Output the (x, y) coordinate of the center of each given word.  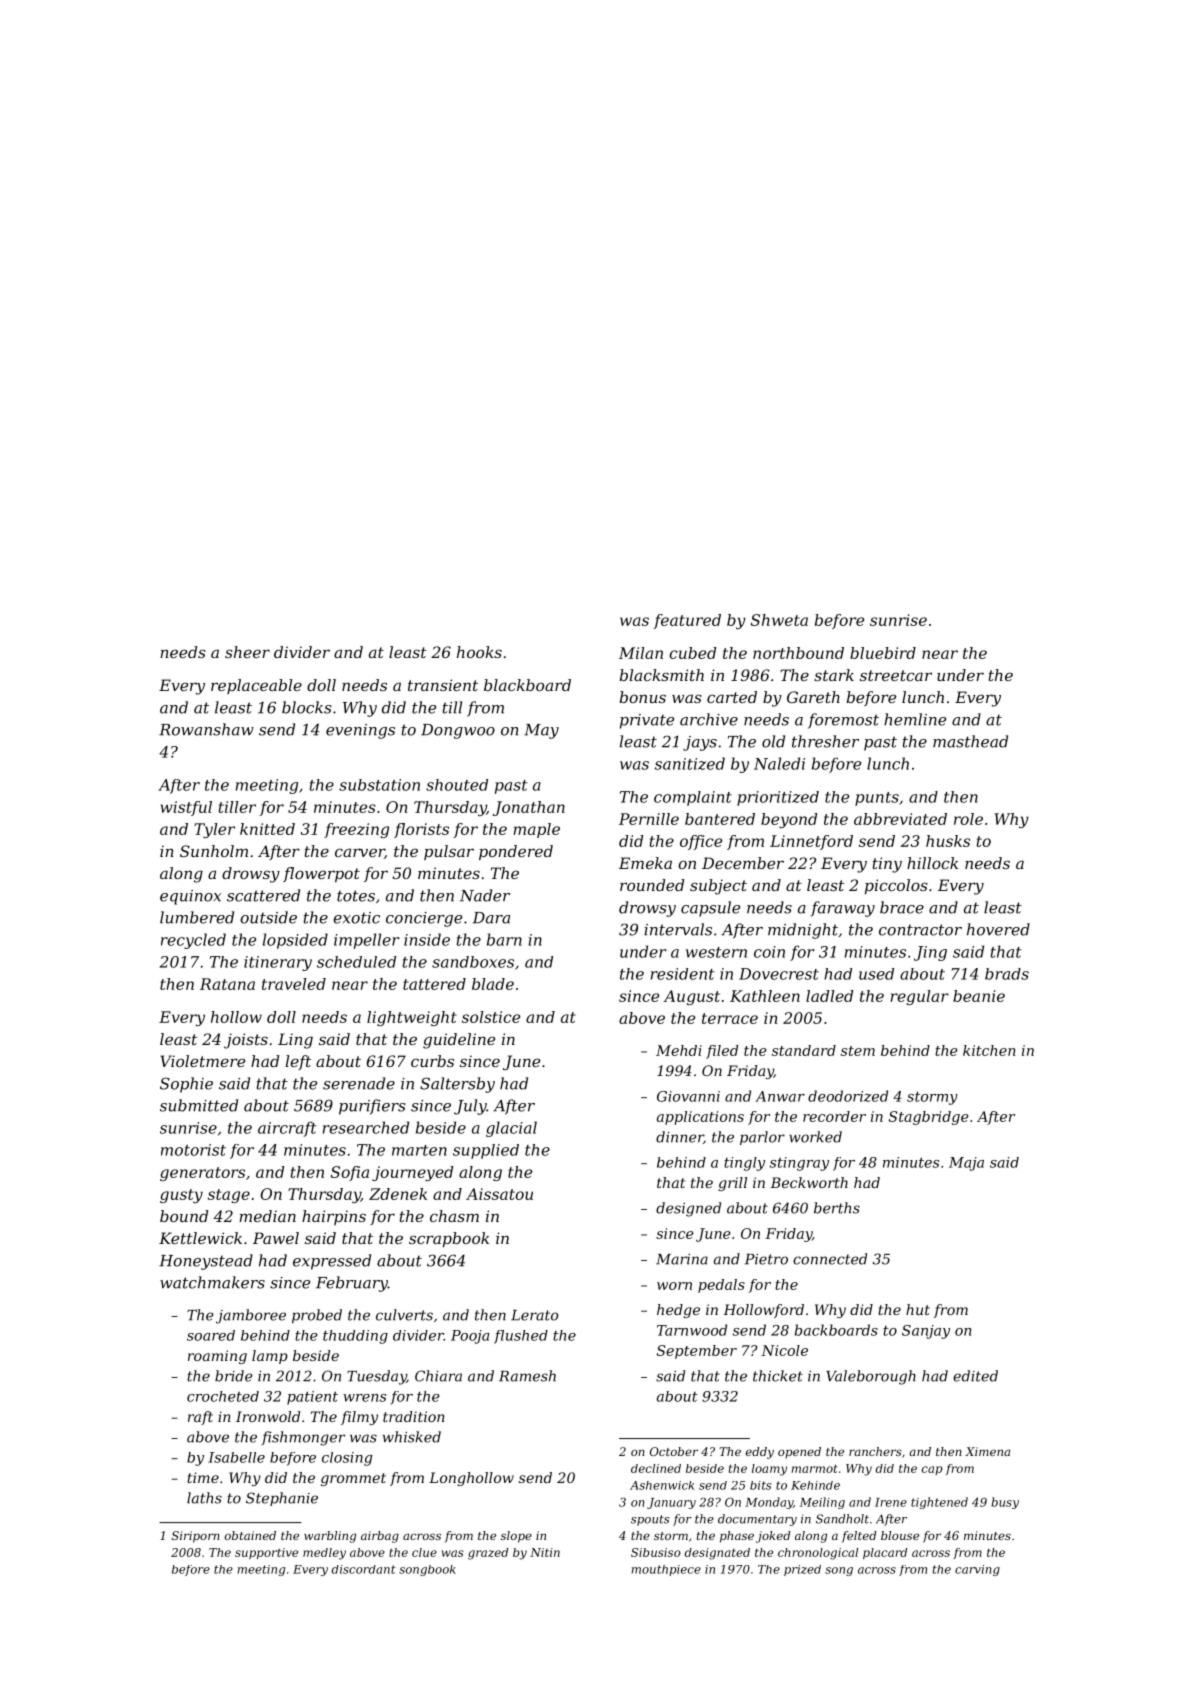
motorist (193, 1150)
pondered (516, 852)
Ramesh (527, 1376)
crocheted (223, 1396)
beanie (979, 996)
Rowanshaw (206, 729)
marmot (814, 1468)
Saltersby (457, 1085)
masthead (970, 741)
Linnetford (811, 842)
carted (732, 697)
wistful (186, 808)
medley (324, 1554)
